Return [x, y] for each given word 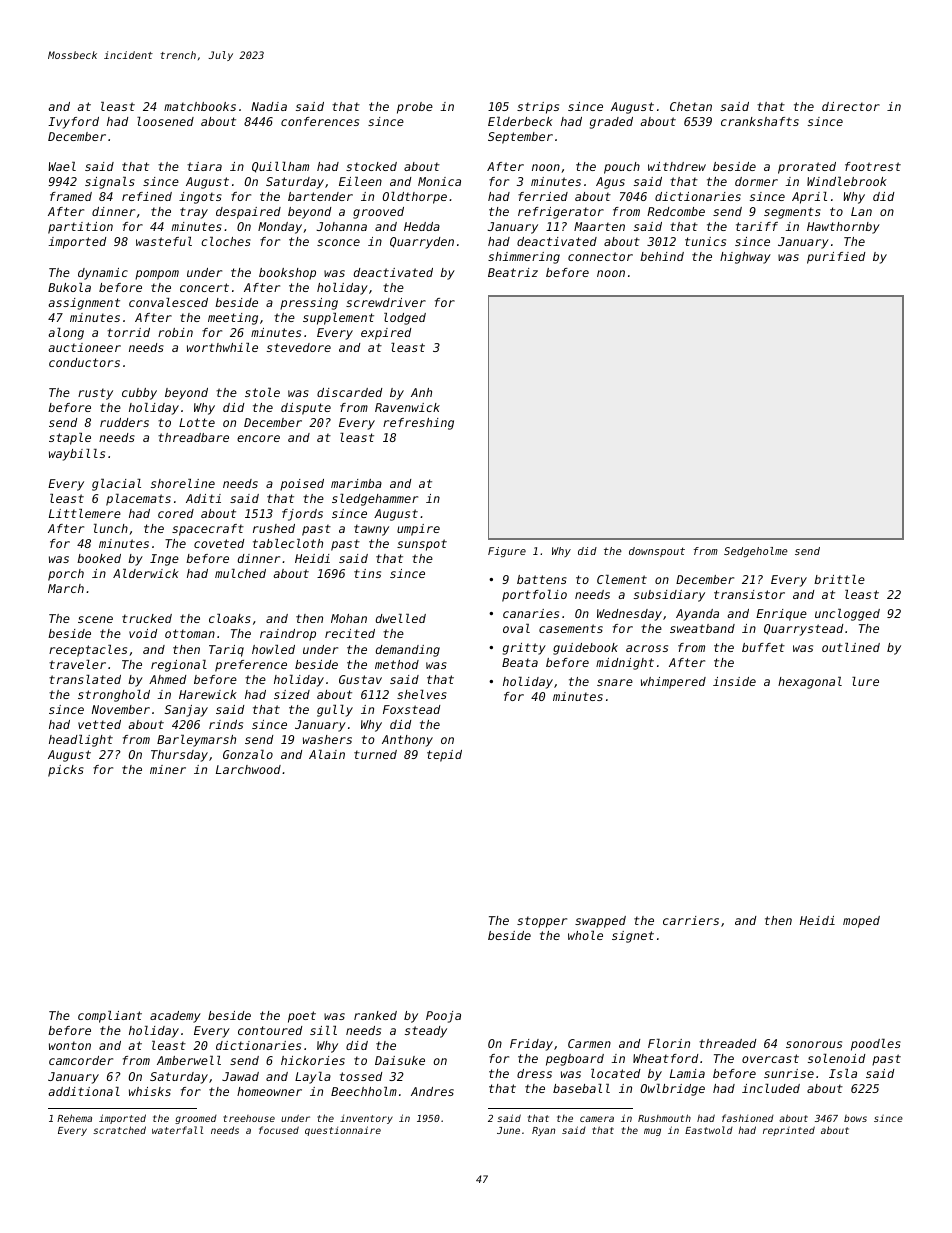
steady [426, 1032]
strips [538, 108]
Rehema [74, 1118]
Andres [432, 1091]
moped [861, 922]
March [66, 588]
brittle [839, 579]
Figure [507, 552]
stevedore [299, 347]
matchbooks [200, 106]
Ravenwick [407, 407]
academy [175, 1017]
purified [836, 258]
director [851, 106]
